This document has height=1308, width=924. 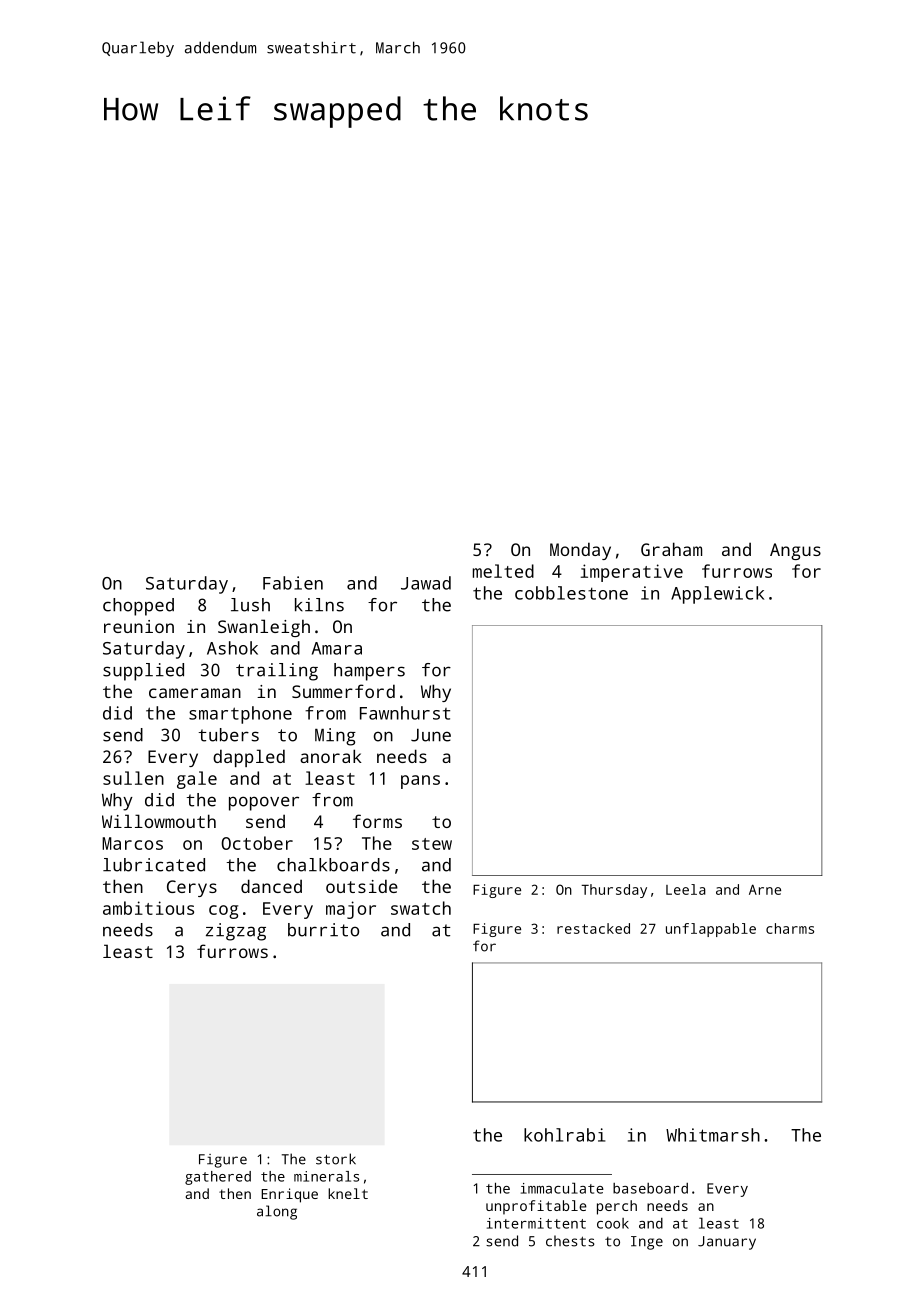 What do you see at coordinates (717, 595) in the document?
I see `Applewick` at bounding box center [717, 595].
